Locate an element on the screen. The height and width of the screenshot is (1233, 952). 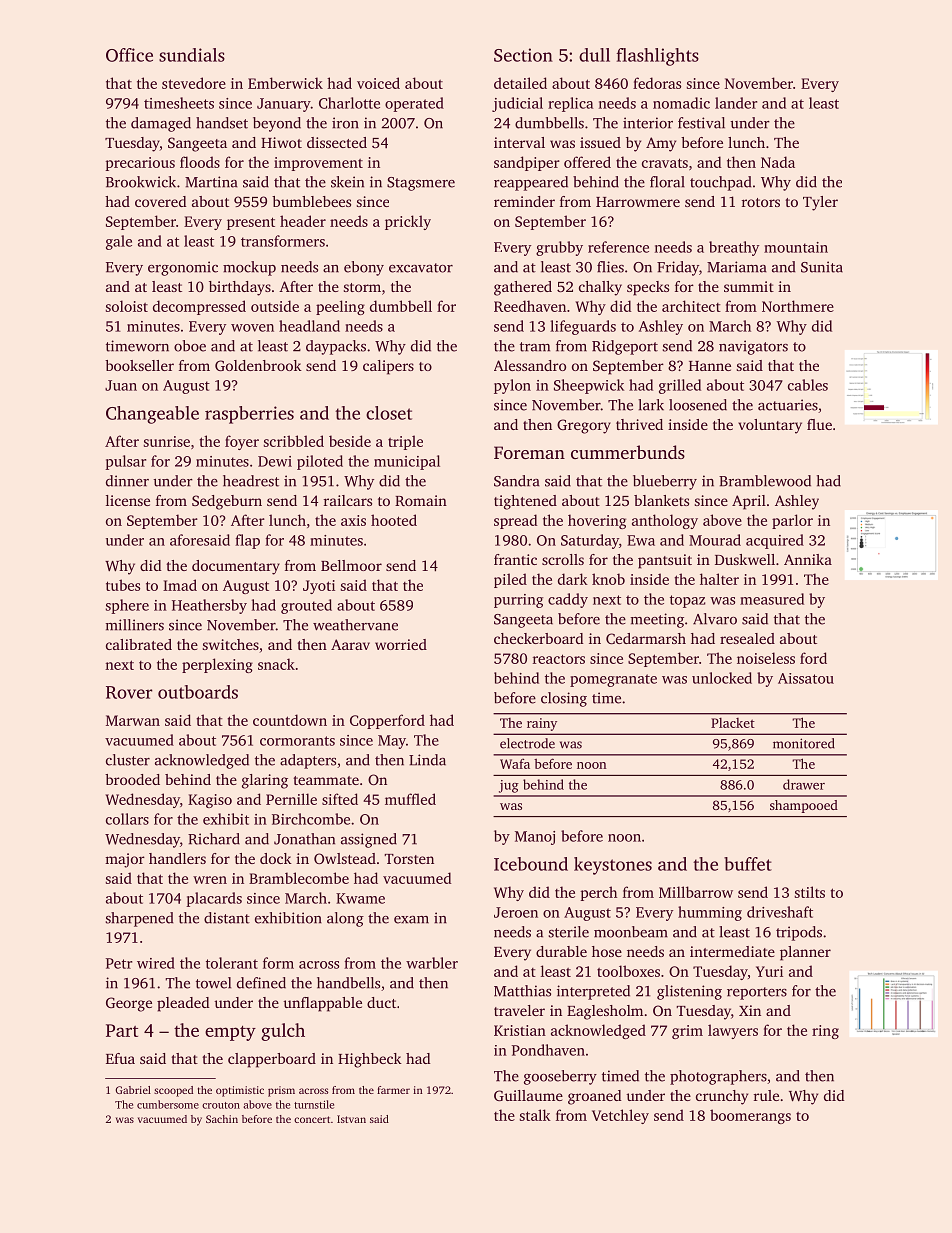
perch is located at coordinates (599, 893).
